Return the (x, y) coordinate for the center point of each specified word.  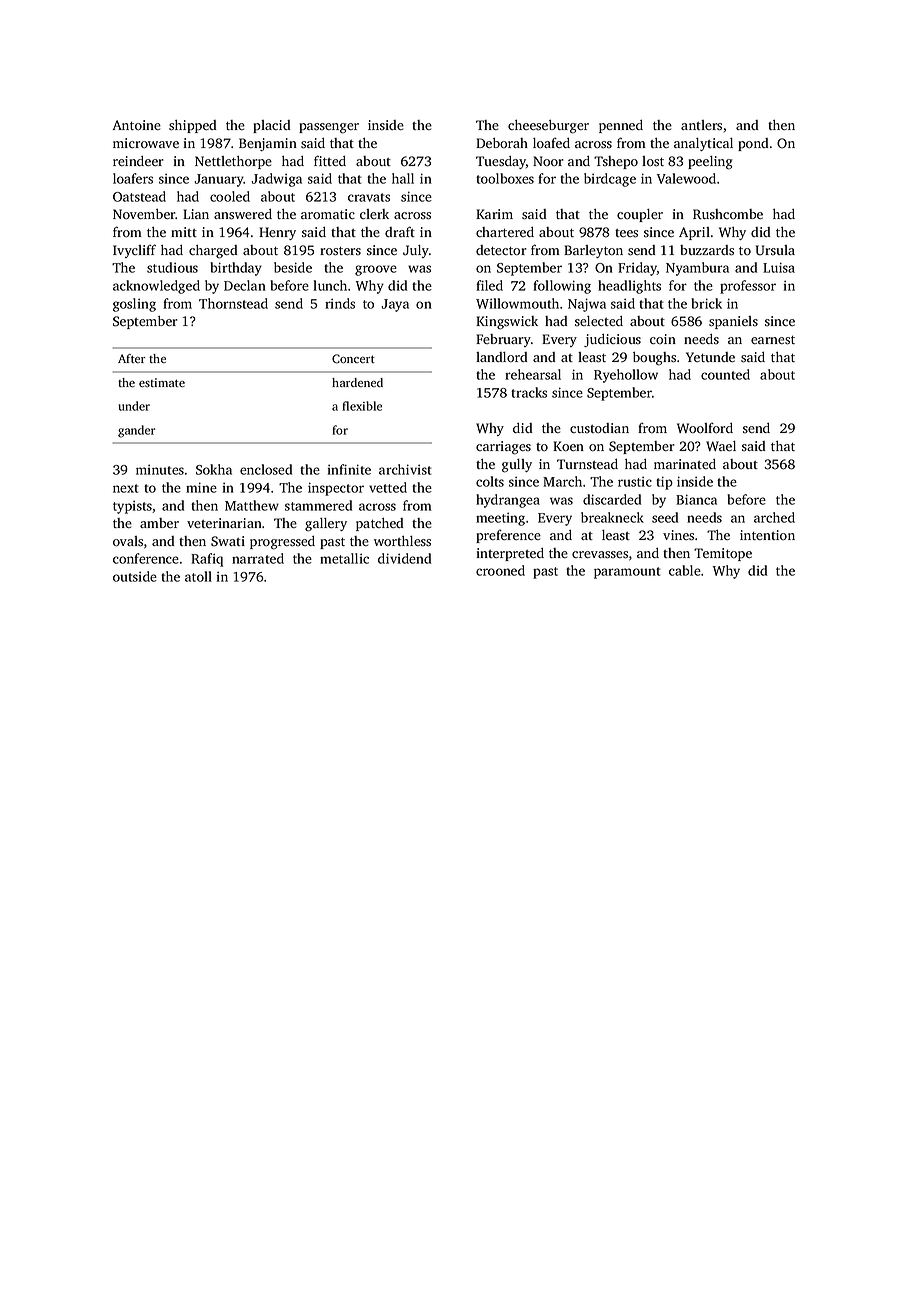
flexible (362, 406)
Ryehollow (626, 376)
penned (621, 126)
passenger (329, 128)
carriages (503, 448)
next (126, 488)
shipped (192, 126)
